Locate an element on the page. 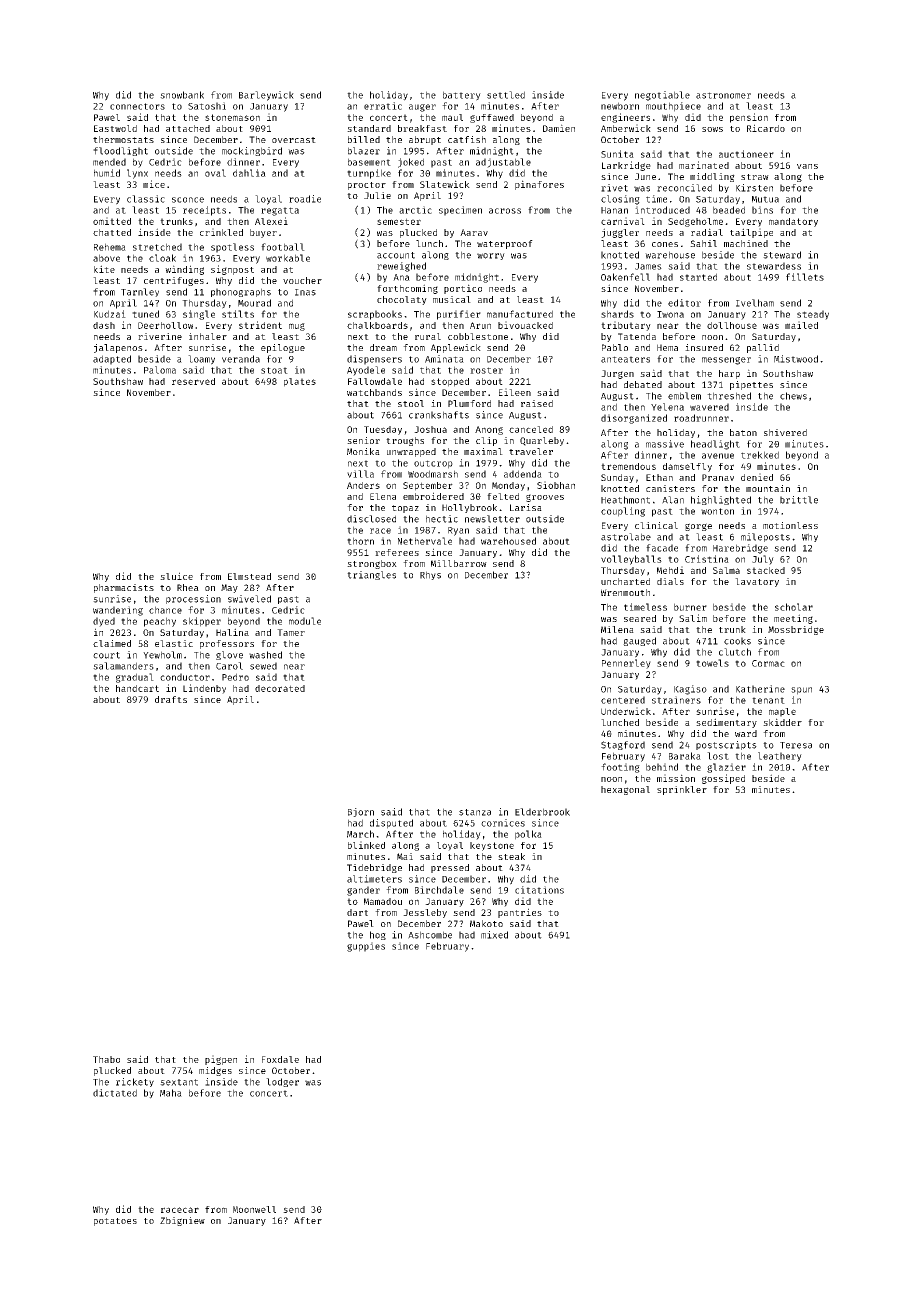 This page has height=1308, width=924. leathery is located at coordinates (780, 757).
